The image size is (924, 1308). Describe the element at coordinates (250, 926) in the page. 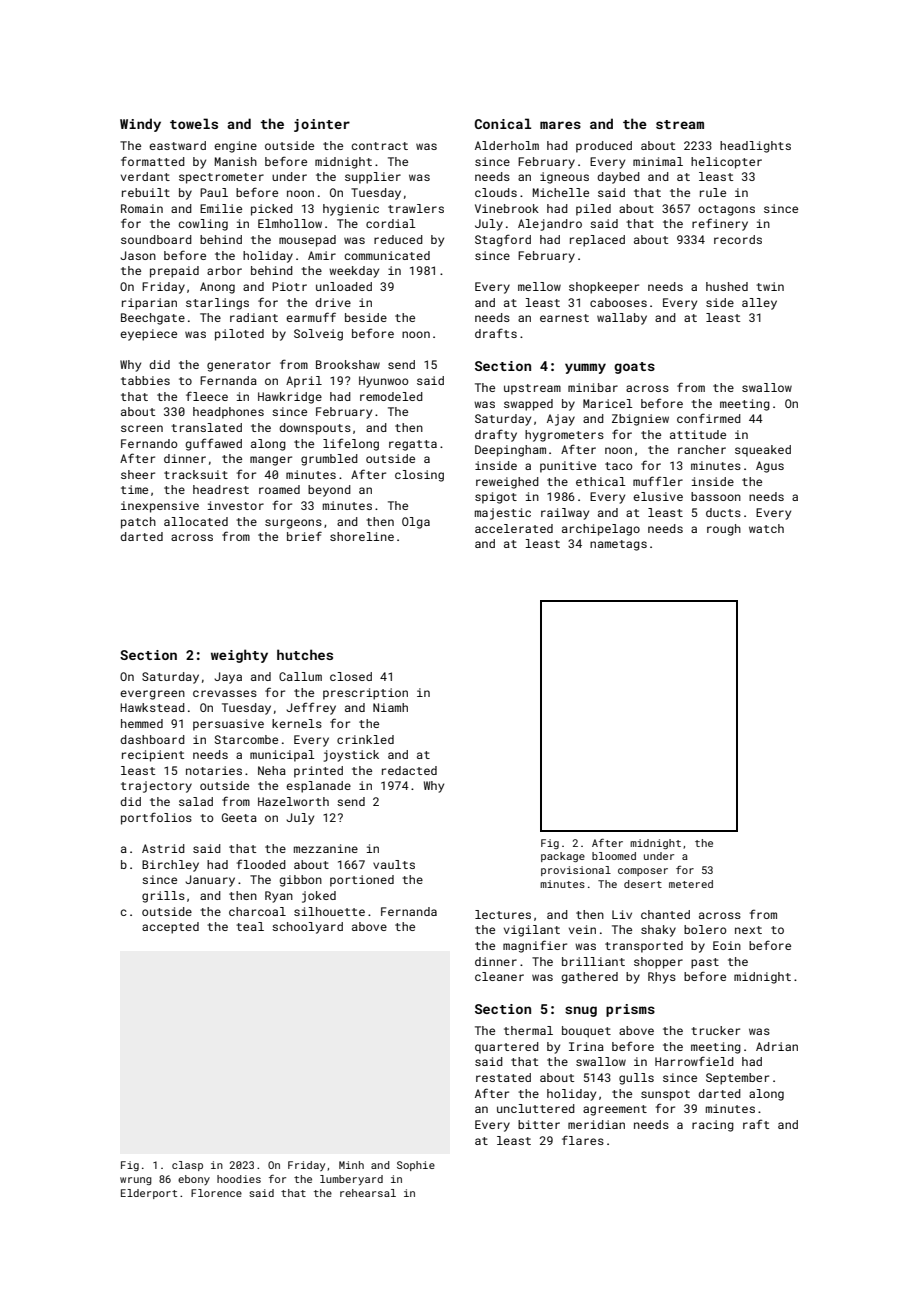

I see `teal` at that location.
